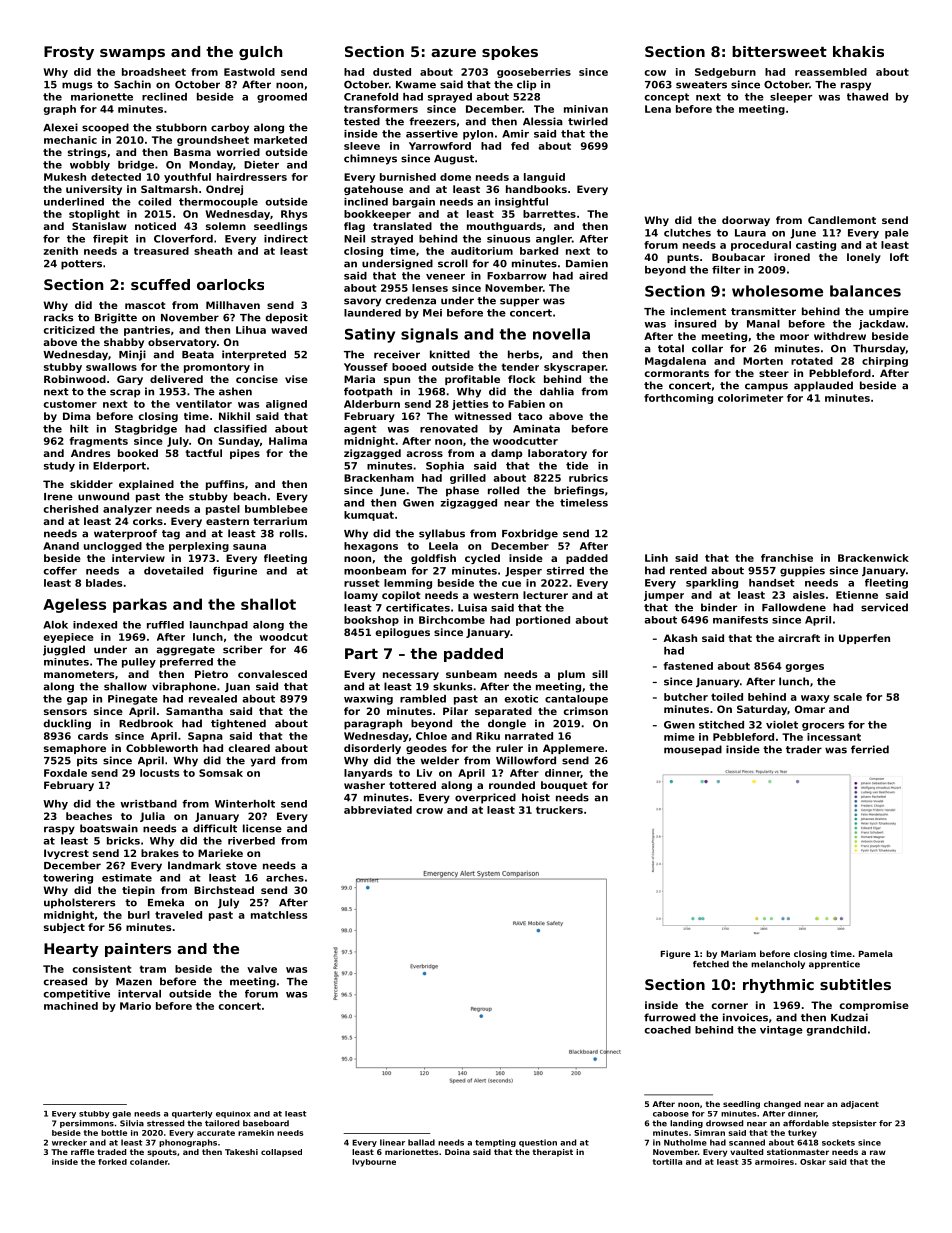 The image size is (952, 1233). I want to click on Morten, so click(763, 361).
